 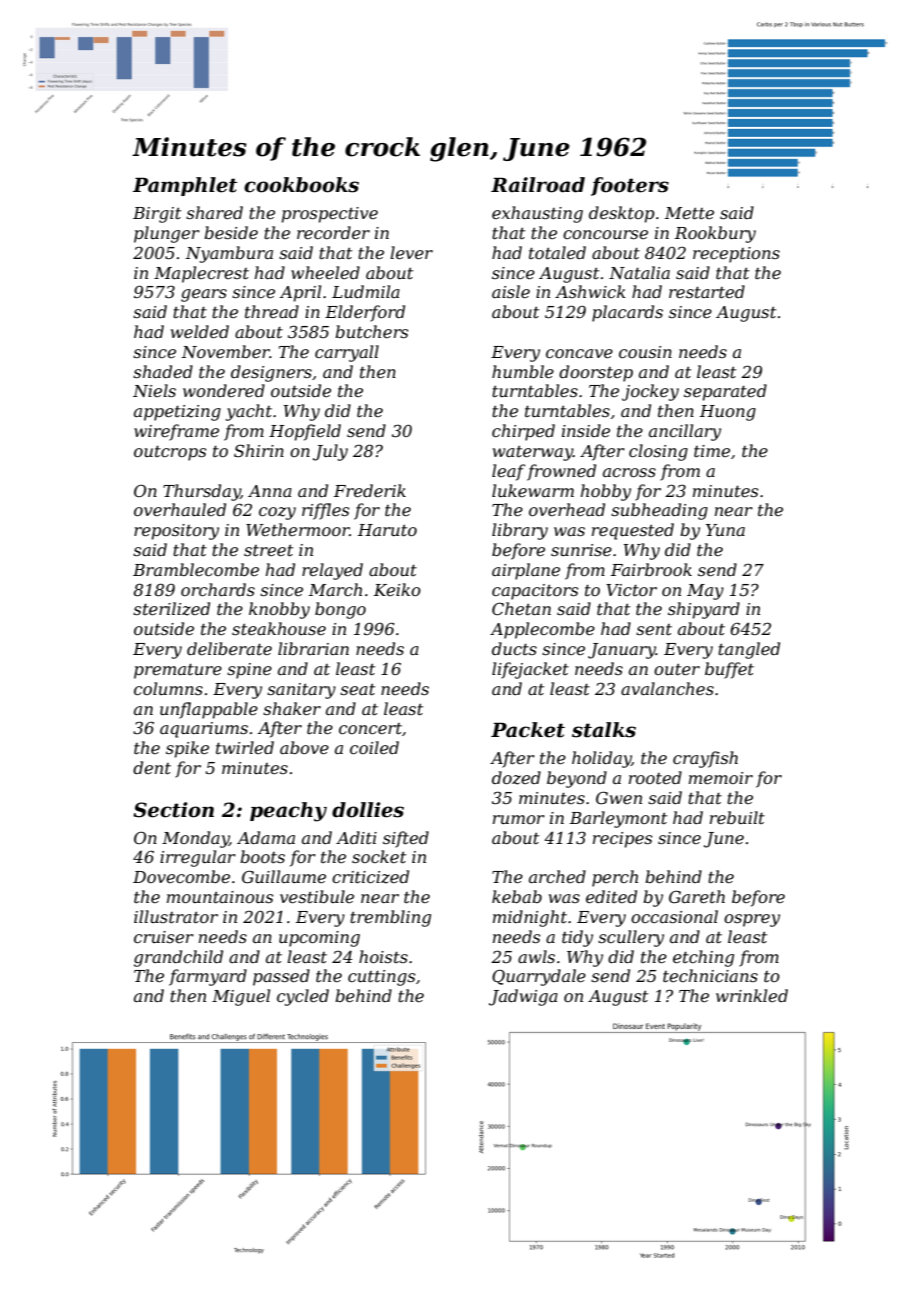 What do you see at coordinates (650, 392) in the page?
I see `jockey` at bounding box center [650, 392].
